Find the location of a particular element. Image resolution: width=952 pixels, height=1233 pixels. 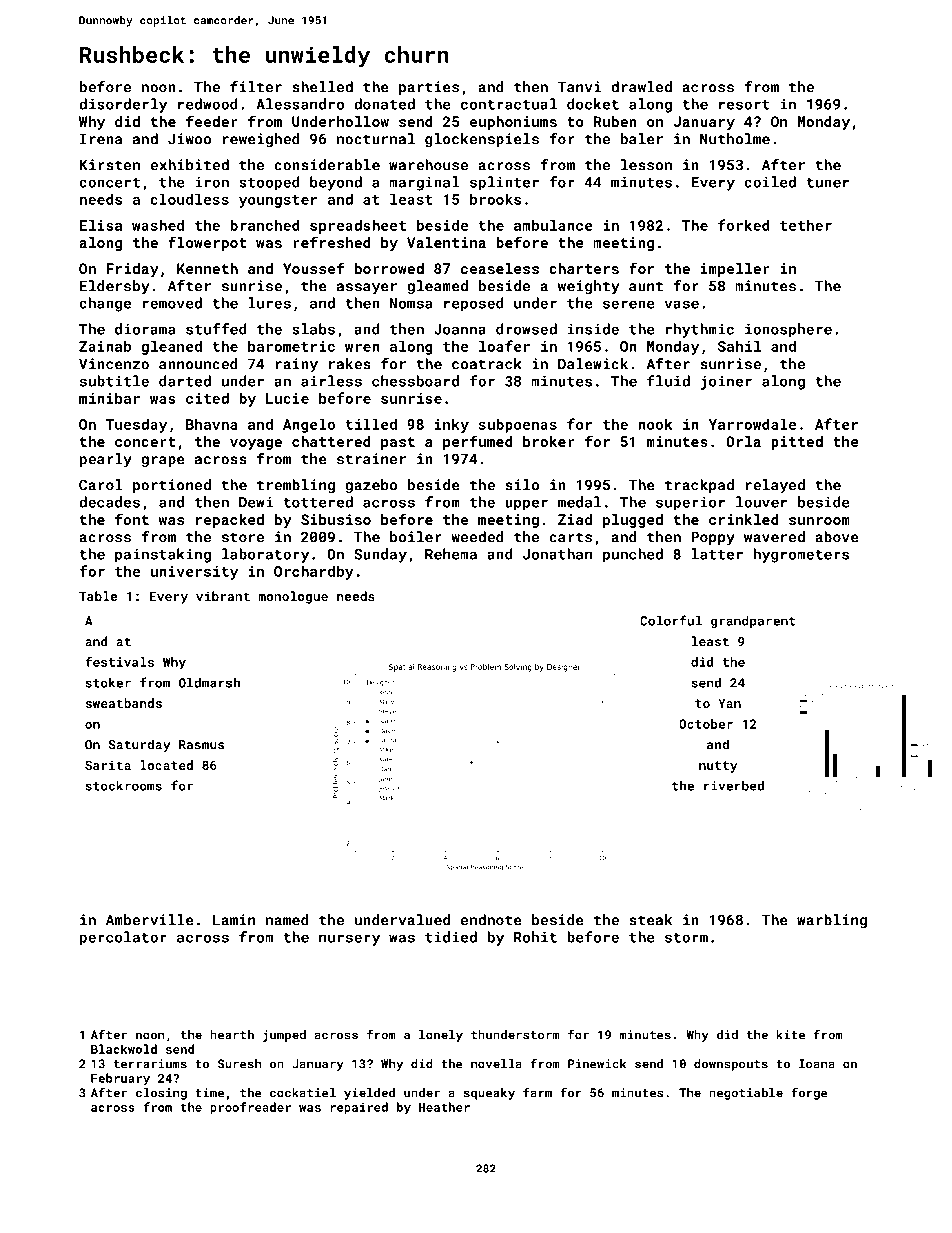

beyond is located at coordinates (336, 183).
